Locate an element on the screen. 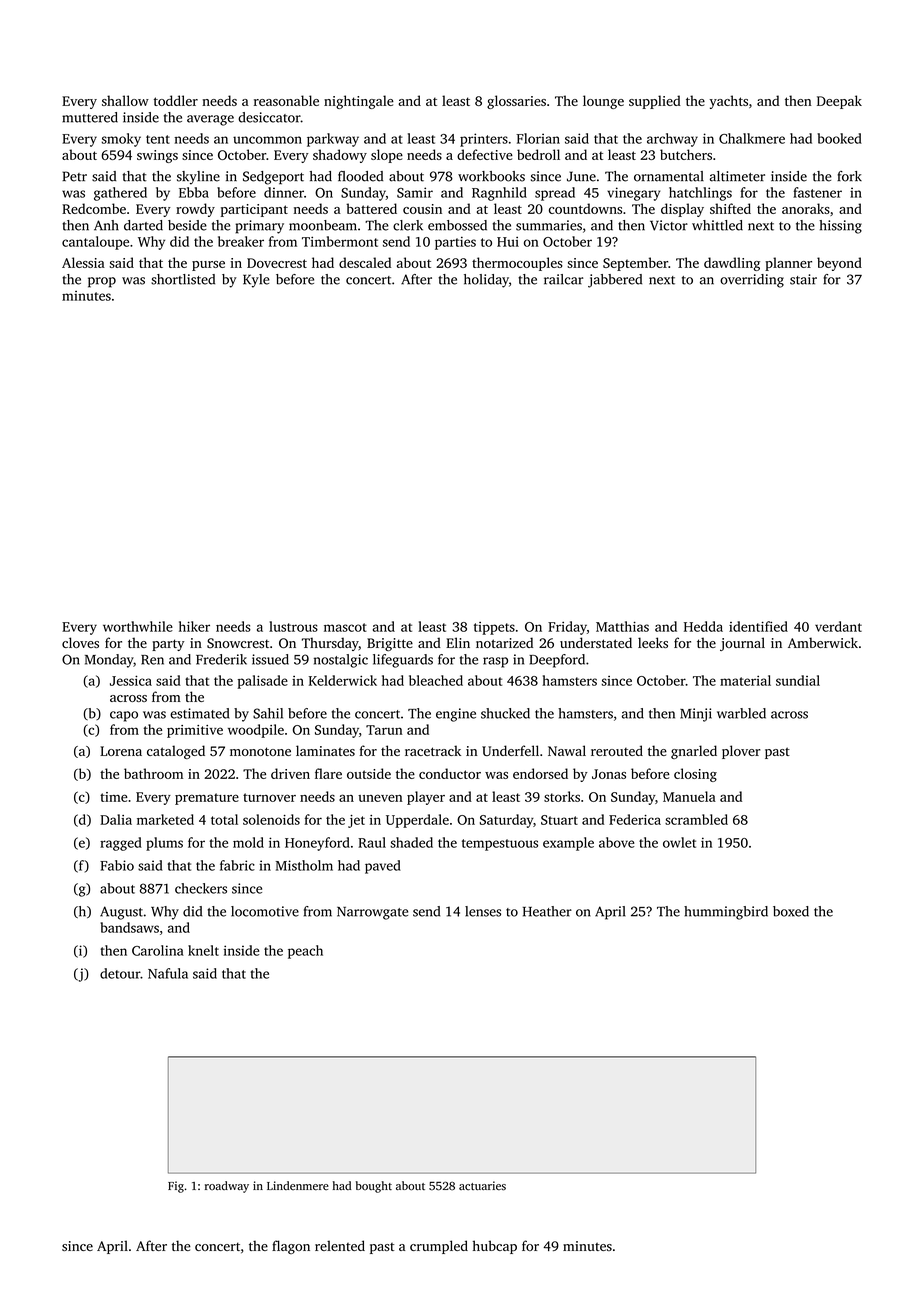  Upperdale is located at coordinates (417, 821).
